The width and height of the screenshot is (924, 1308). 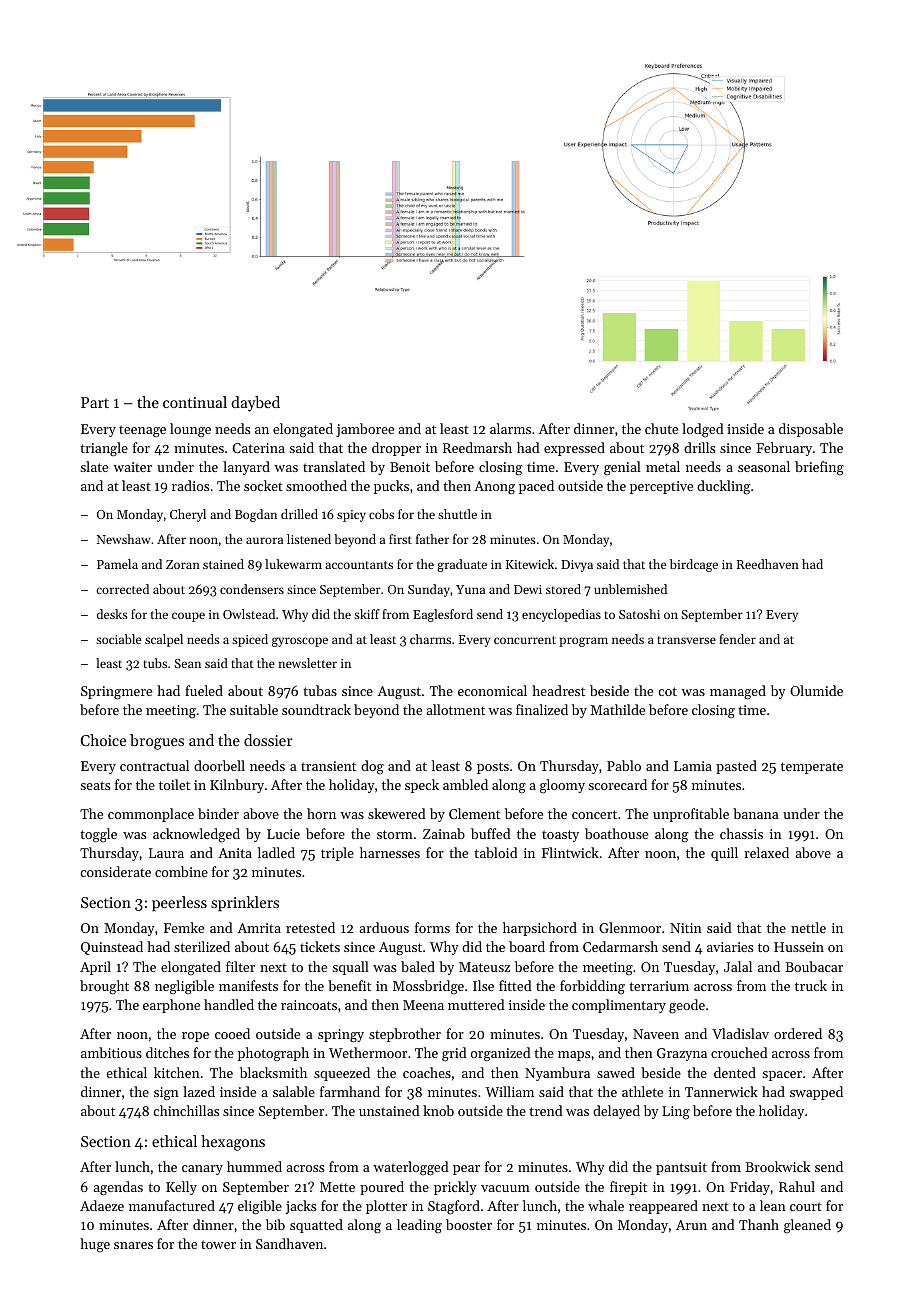 What do you see at coordinates (764, 466) in the screenshot?
I see `seasonal` at bounding box center [764, 466].
